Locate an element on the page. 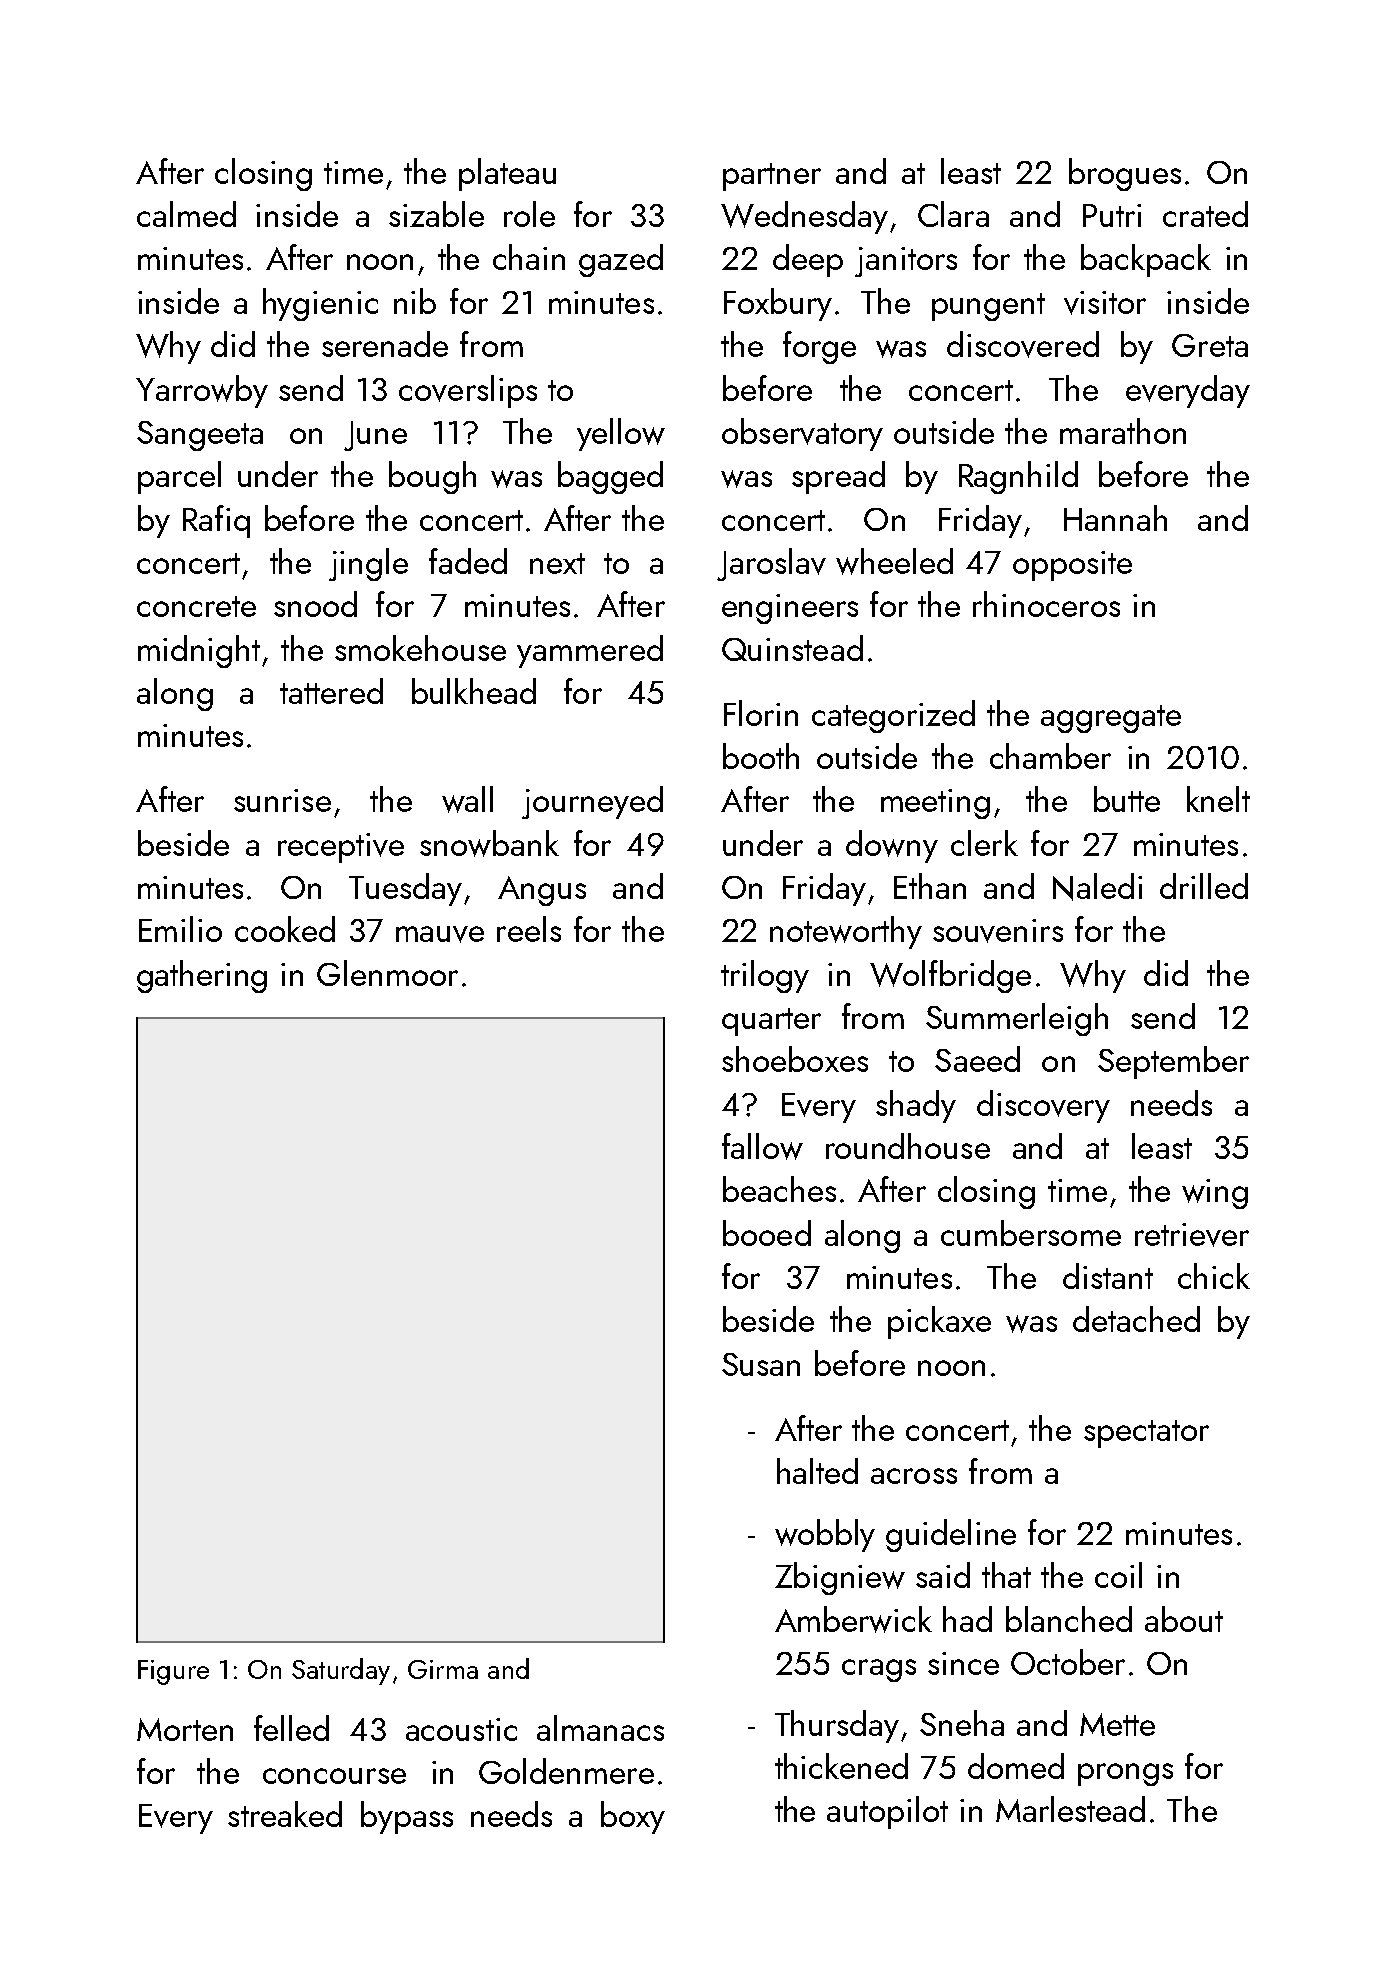 The width and height of the page is (1386, 1969). Ragnhild is located at coordinates (1018, 477).
